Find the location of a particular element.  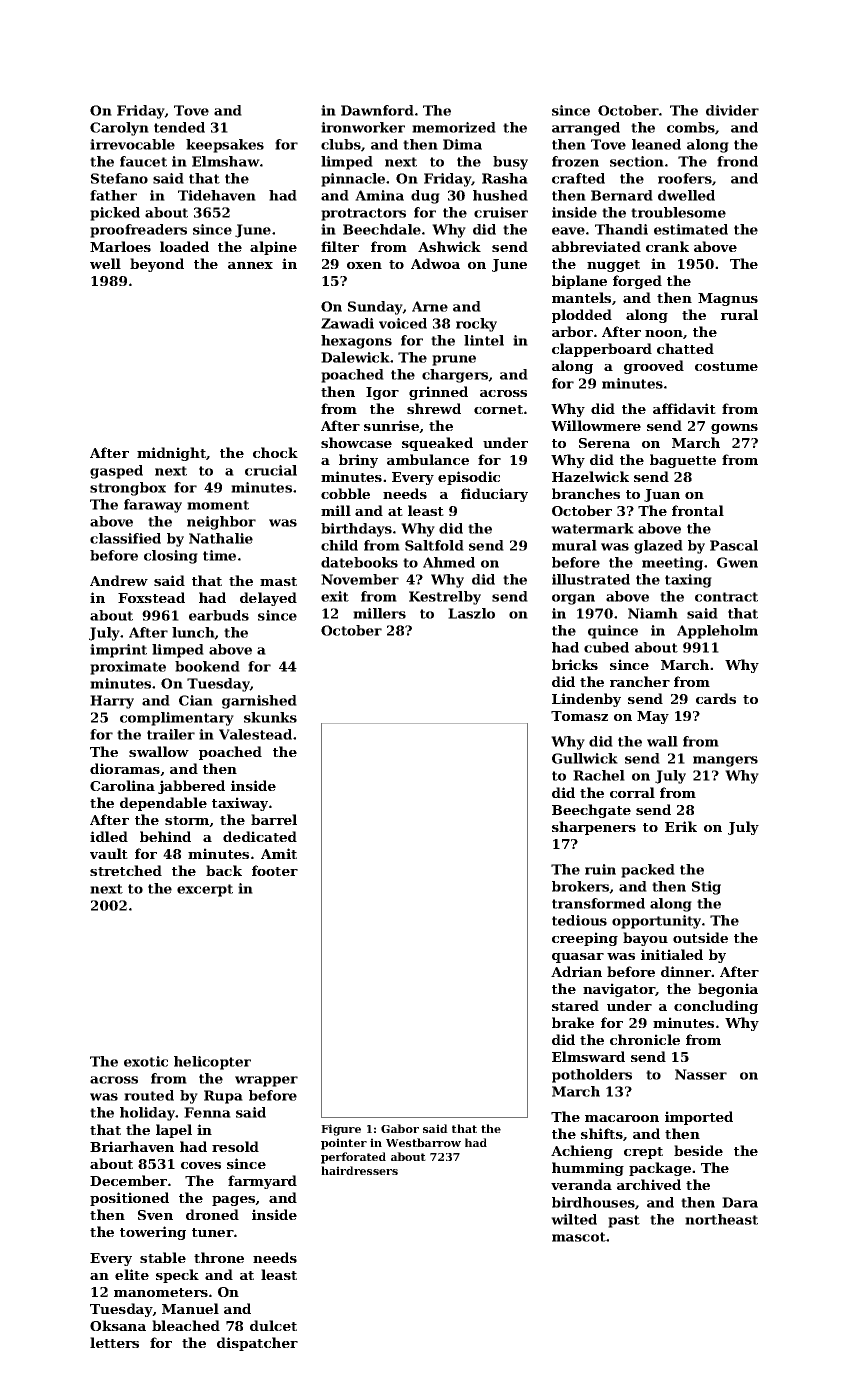

Carolyn is located at coordinates (119, 129).
